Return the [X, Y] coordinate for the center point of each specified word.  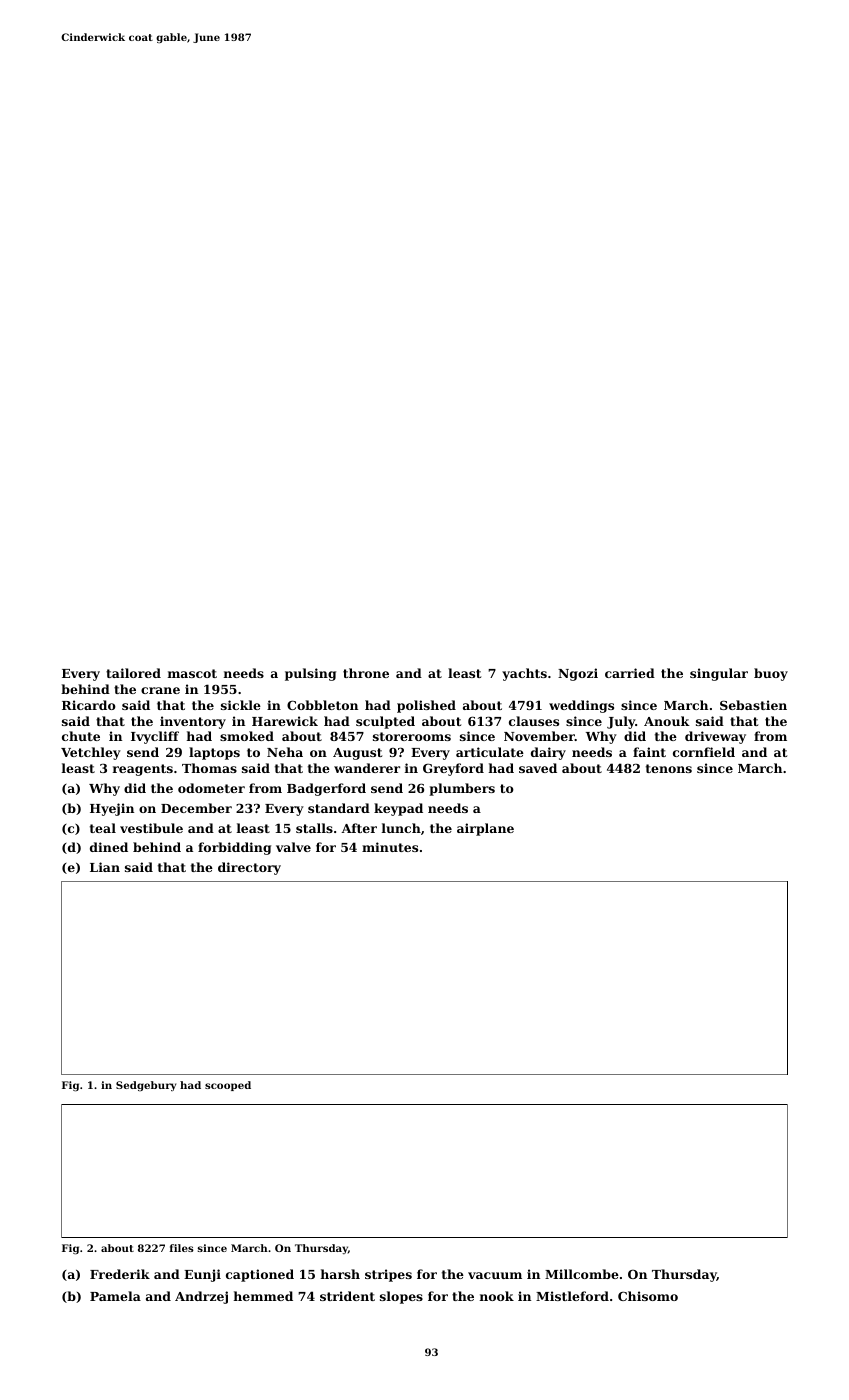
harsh [340, 1274]
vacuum [495, 1275]
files [182, 1248]
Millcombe [582, 1274]
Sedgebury [146, 1086]
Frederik [120, 1274]
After [359, 828]
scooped [228, 1086]
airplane [485, 829]
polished [426, 706]
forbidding [234, 848]
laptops [214, 753]
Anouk [667, 721]
